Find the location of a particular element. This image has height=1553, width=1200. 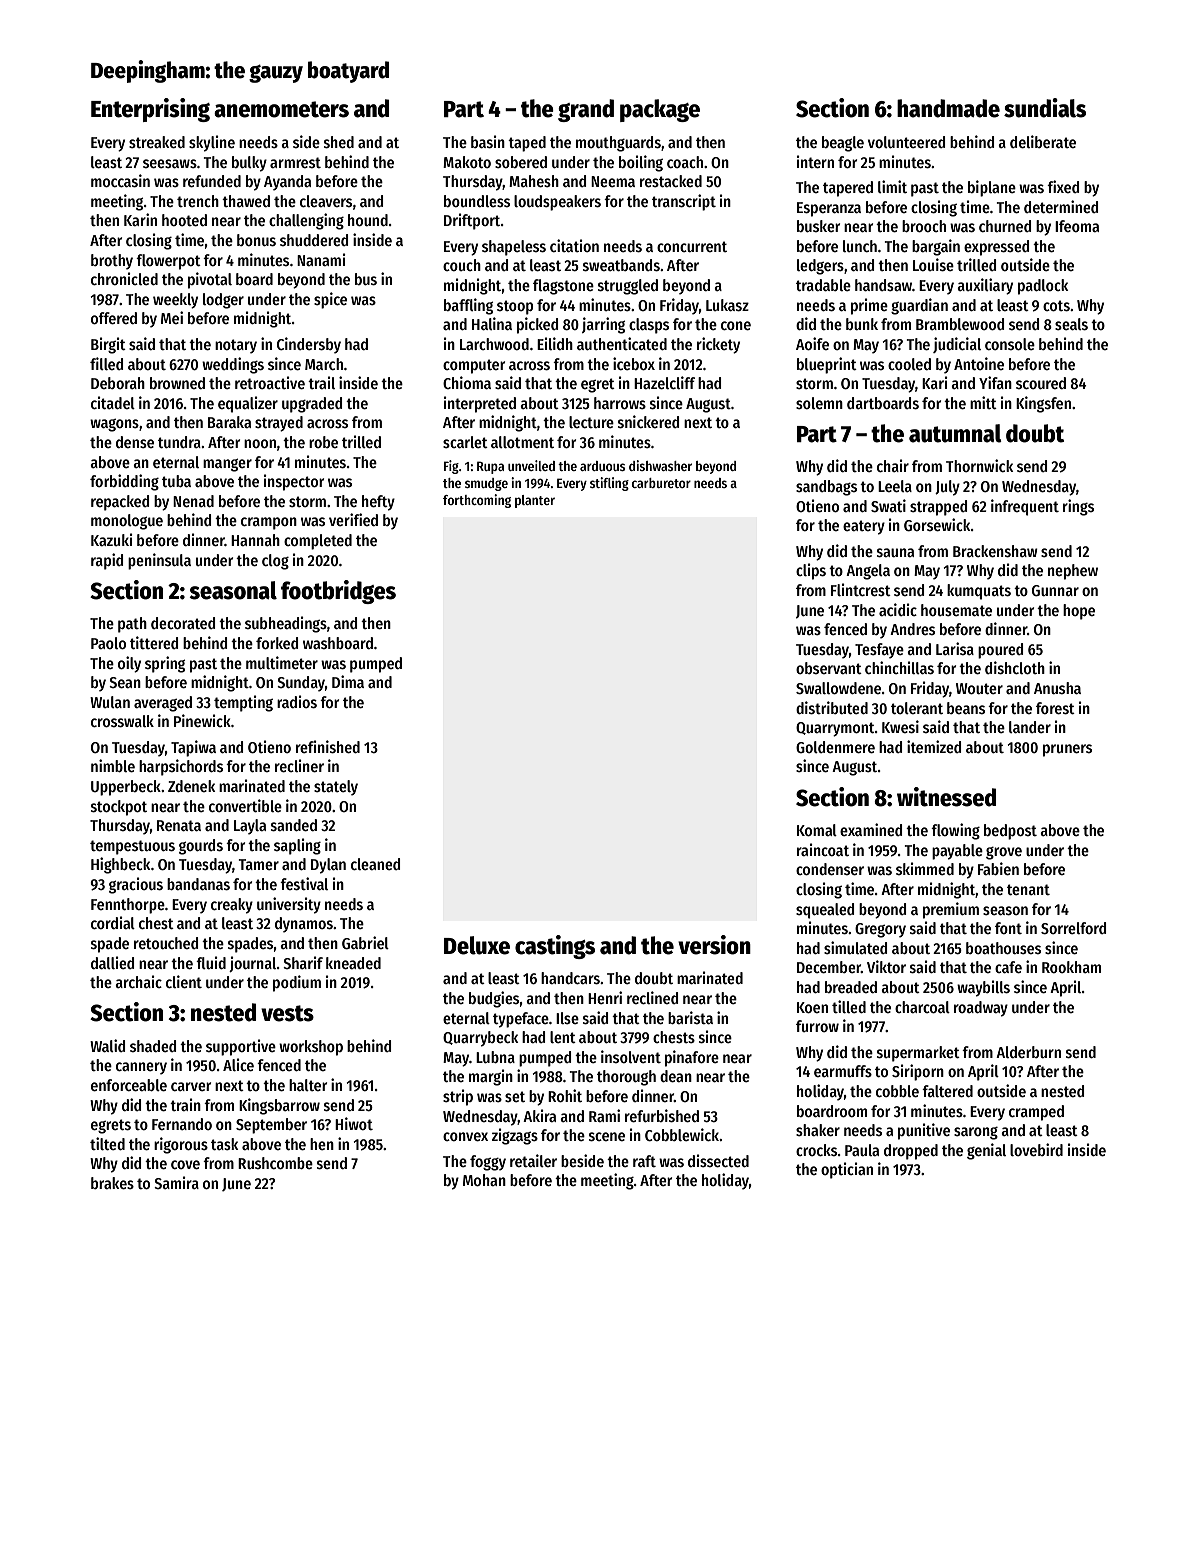

Enterprising is located at coordinates (150, 110).
